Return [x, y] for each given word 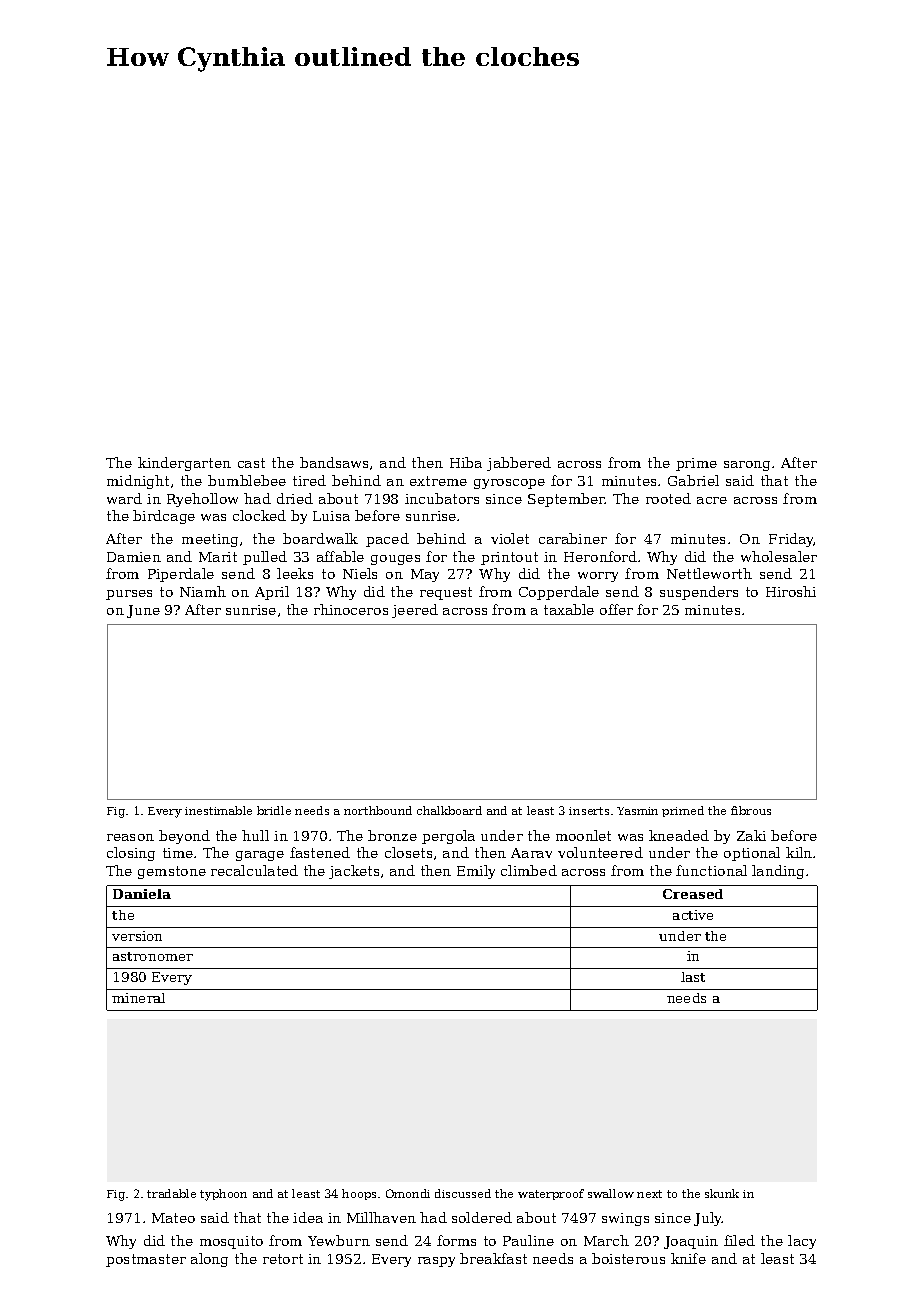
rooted [668, 498]
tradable [171, 1193]
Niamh [203, 591]
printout [509, 558]
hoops [359, 1194]
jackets [354, 872]
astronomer [153, 956]
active [693, 915]
